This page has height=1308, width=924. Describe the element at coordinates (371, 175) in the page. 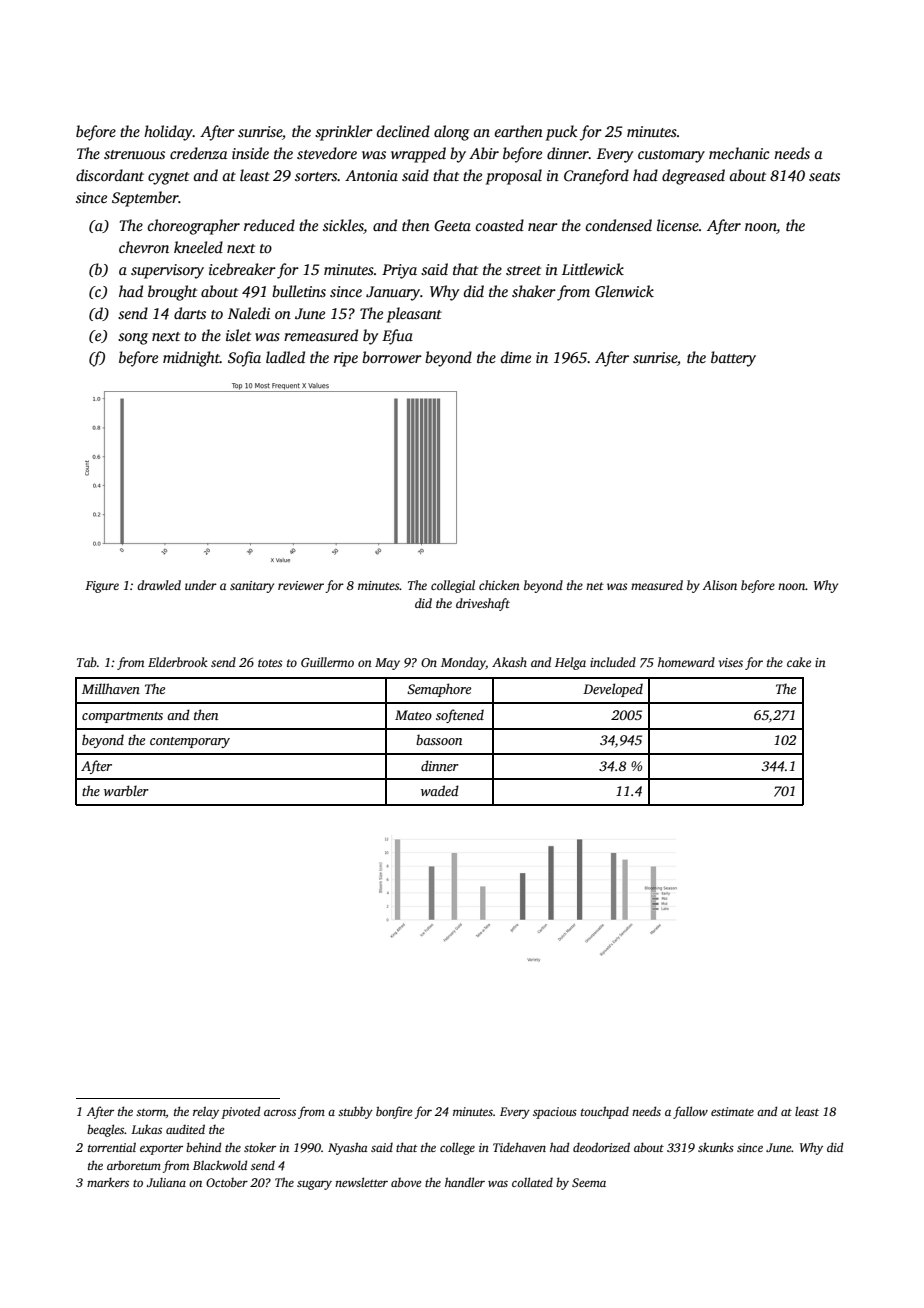

I see `Antonia` at that location.
